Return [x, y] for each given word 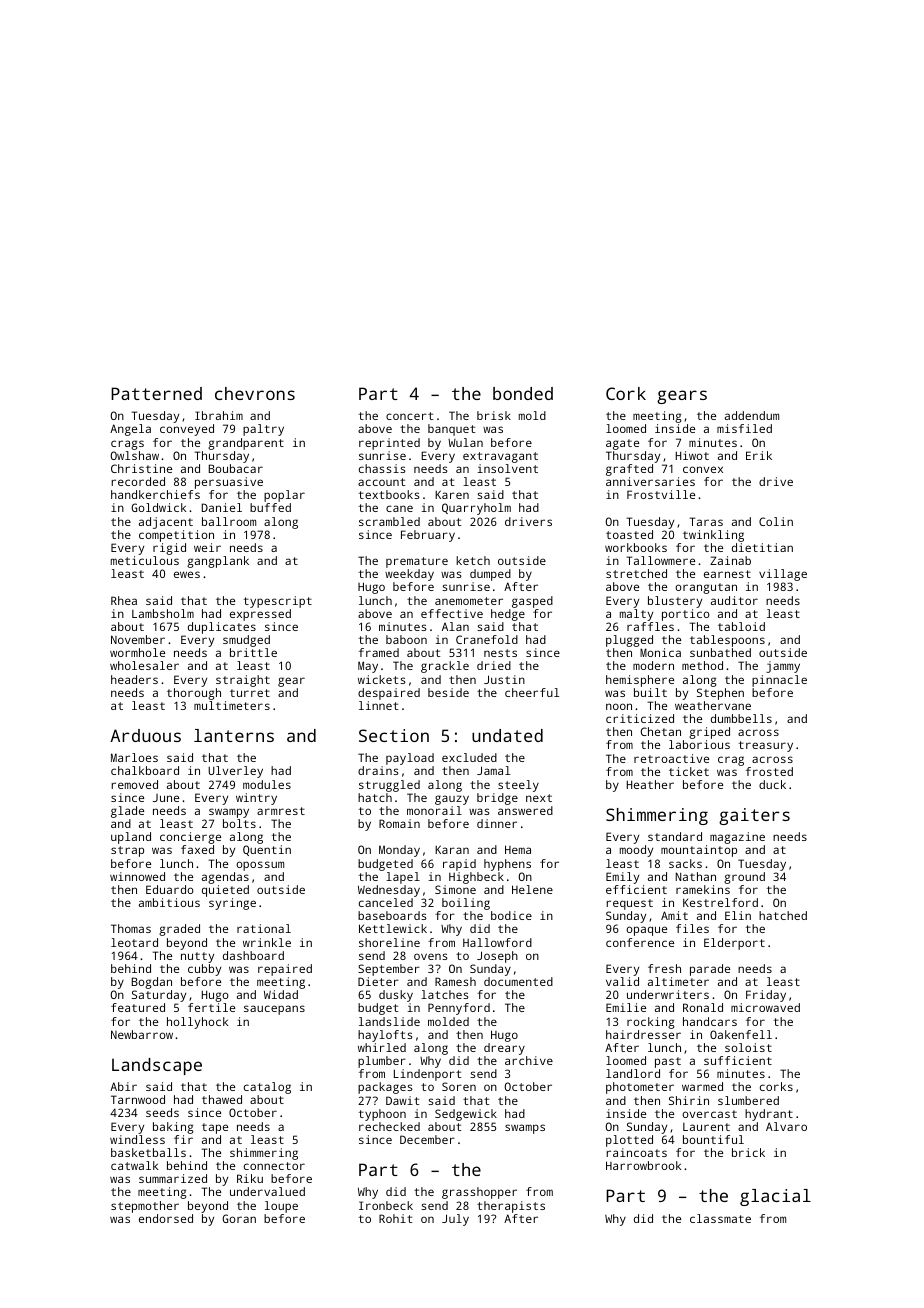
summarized [173, 1178]
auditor [734, 600]
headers [134, 679]
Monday [399, 851]
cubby [204, 970]
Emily [622, 878]
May [368, 667]
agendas [225, 878]
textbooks [389, 494]
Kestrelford [720, 902]
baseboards [392, 915]
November [138, 639]
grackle [445, 667]
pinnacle [779, 681]
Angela [130, 430]
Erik [759, 455]
